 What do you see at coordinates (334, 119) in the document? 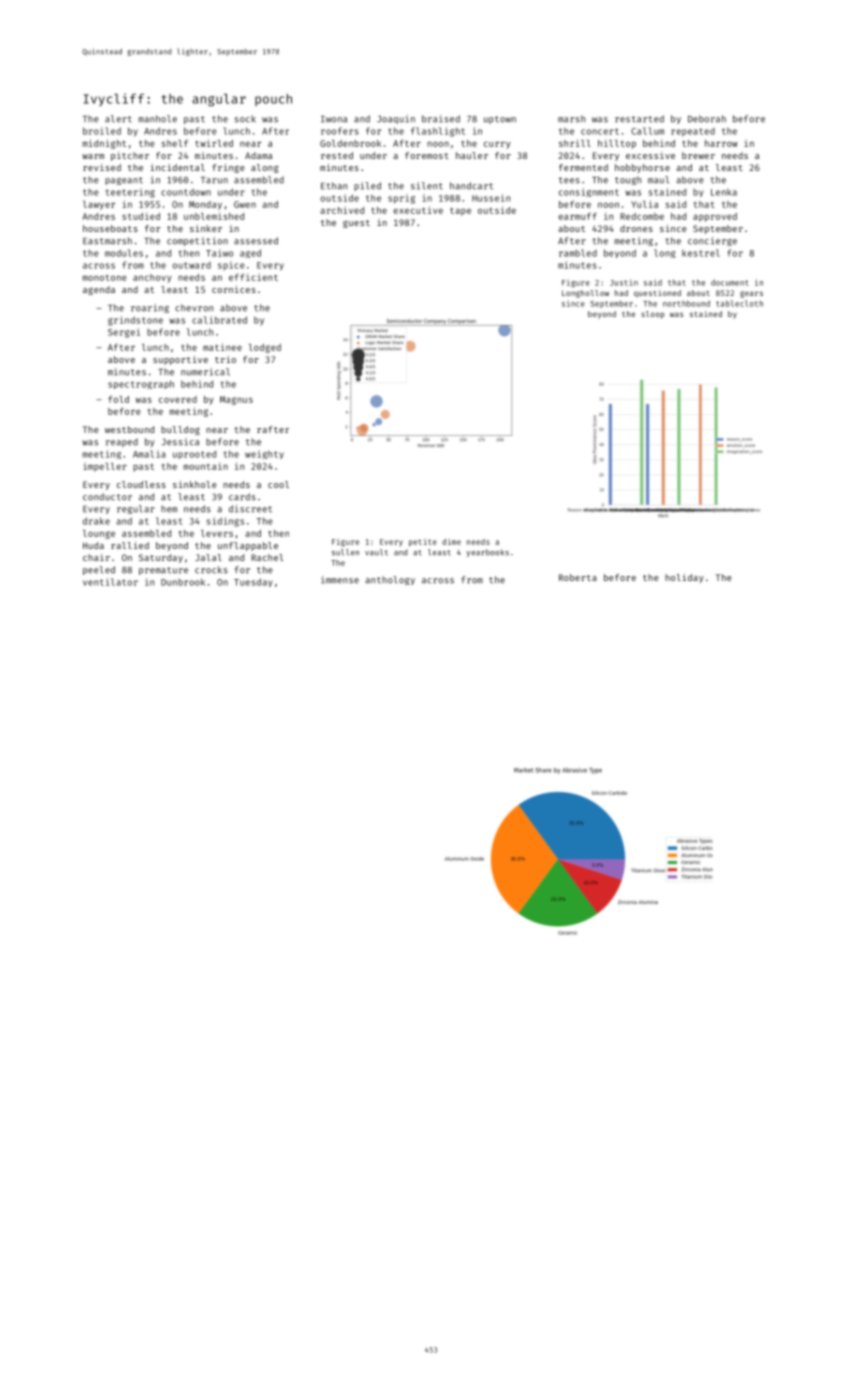
I see `Iwona` at bounding box center [334, 119].
